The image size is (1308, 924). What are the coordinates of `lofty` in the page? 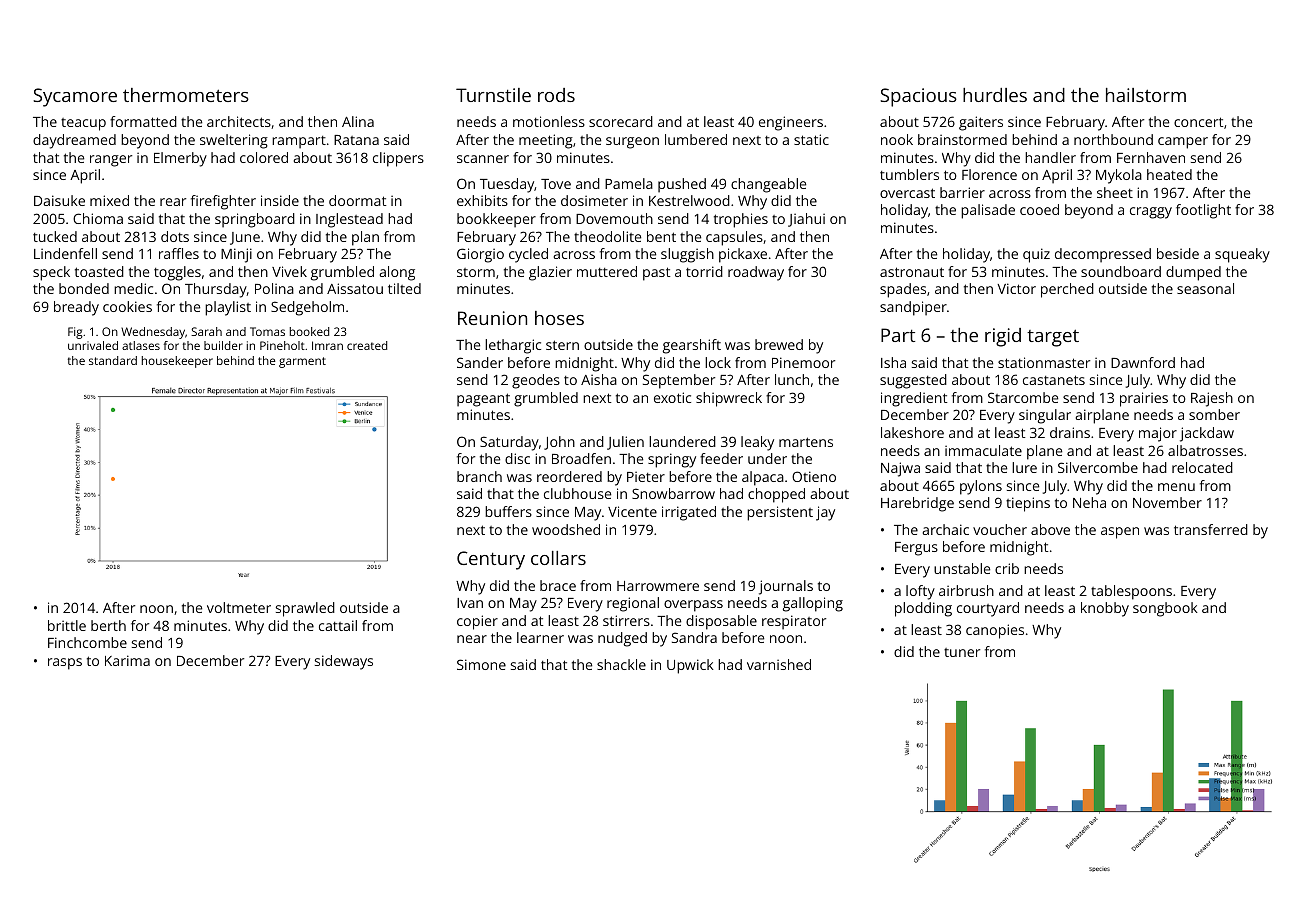 It's located at (920, 592).
